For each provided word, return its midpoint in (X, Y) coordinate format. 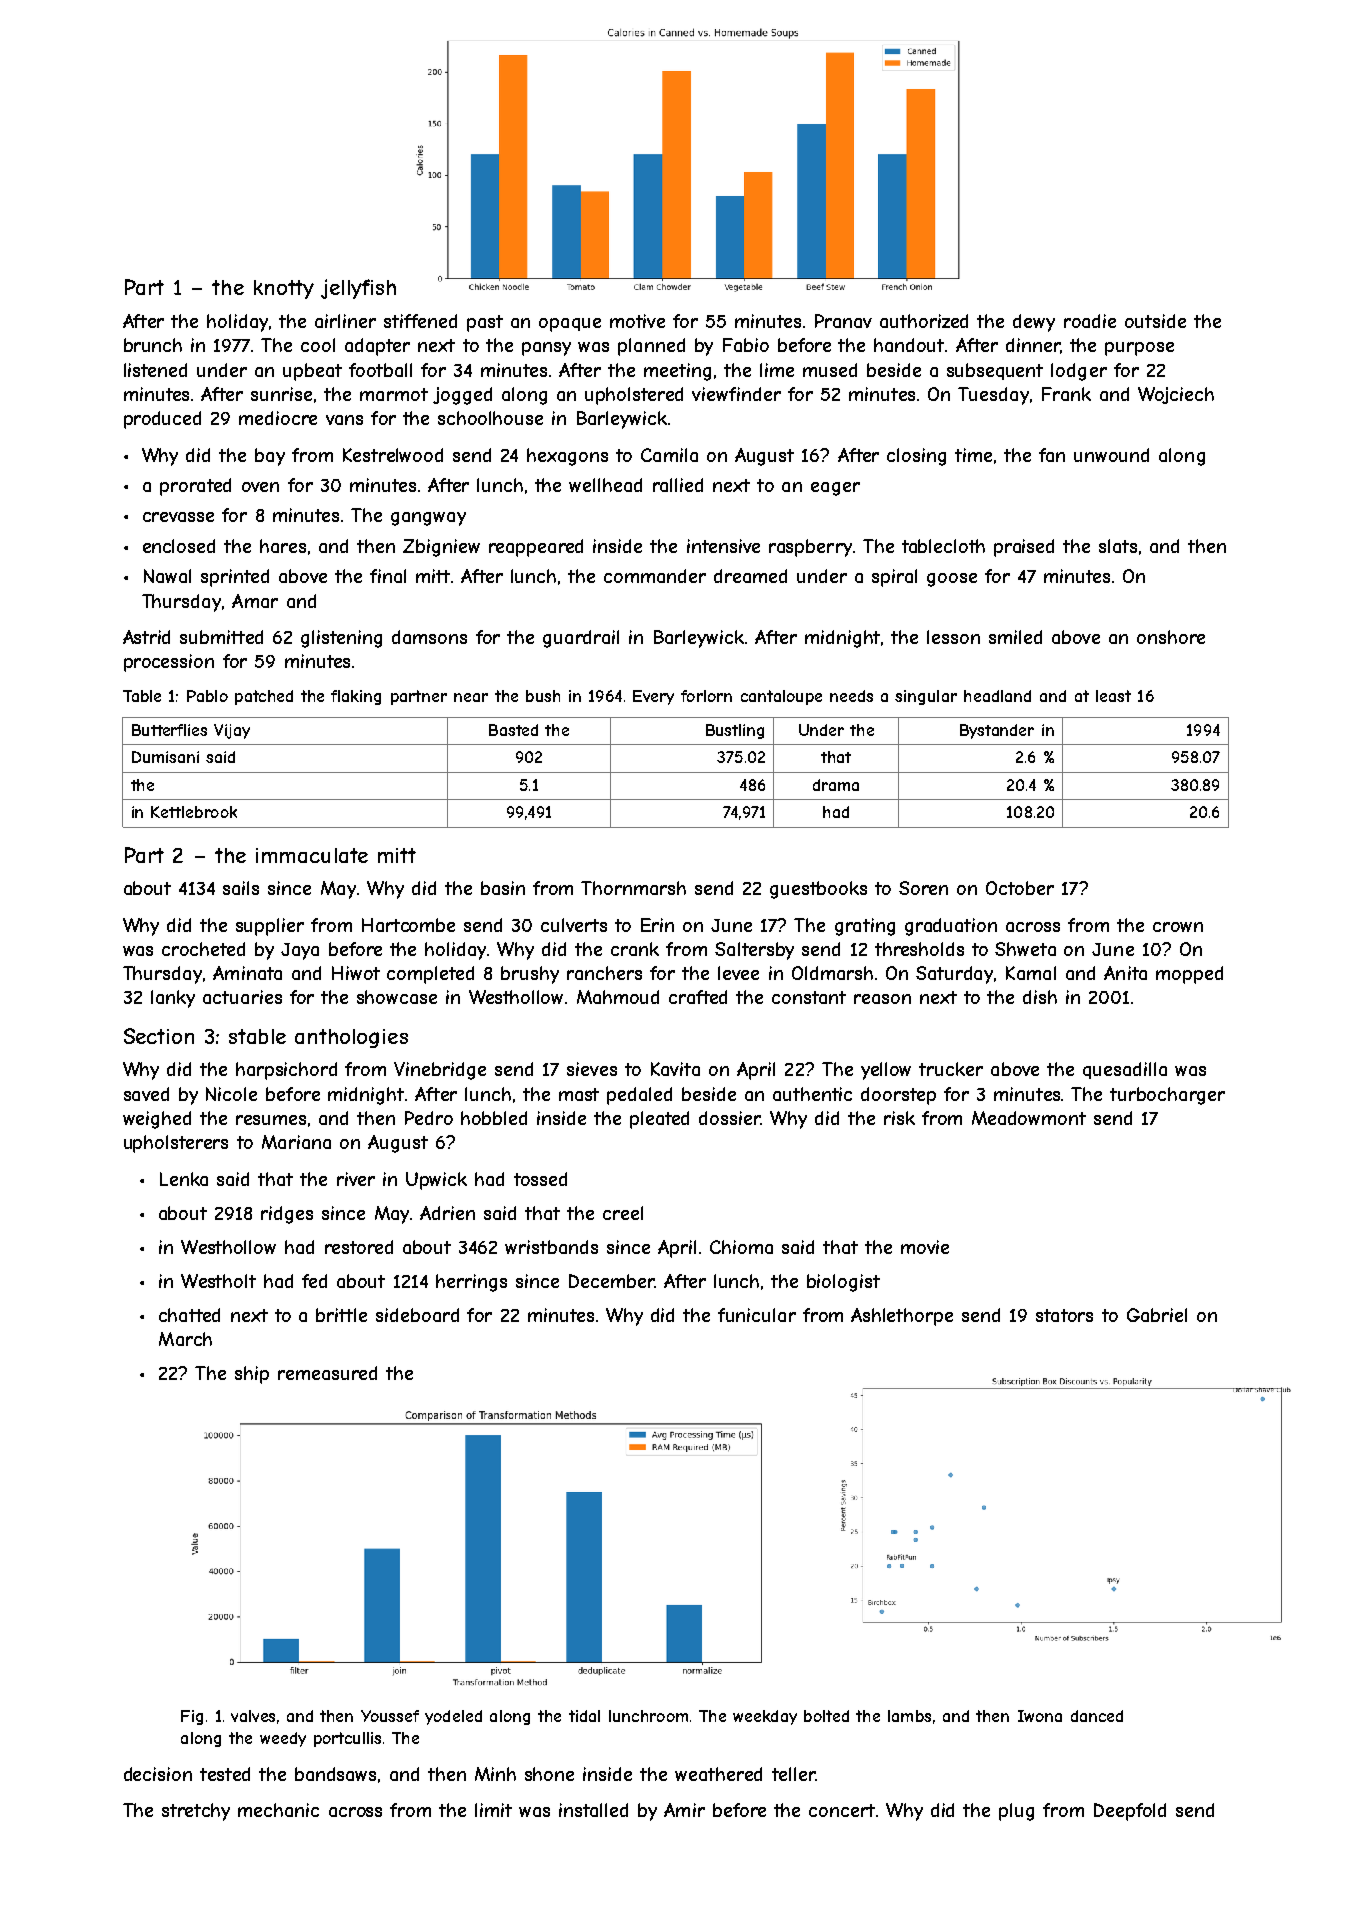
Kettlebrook (194, 812)
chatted (189, 1315)
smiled (1015, 637)
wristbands (551, 1247)
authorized (924, 321)
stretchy (196, 1812)
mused (830, 370)
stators (1064, 1315)
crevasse (178, 517)
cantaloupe (781, 697)
